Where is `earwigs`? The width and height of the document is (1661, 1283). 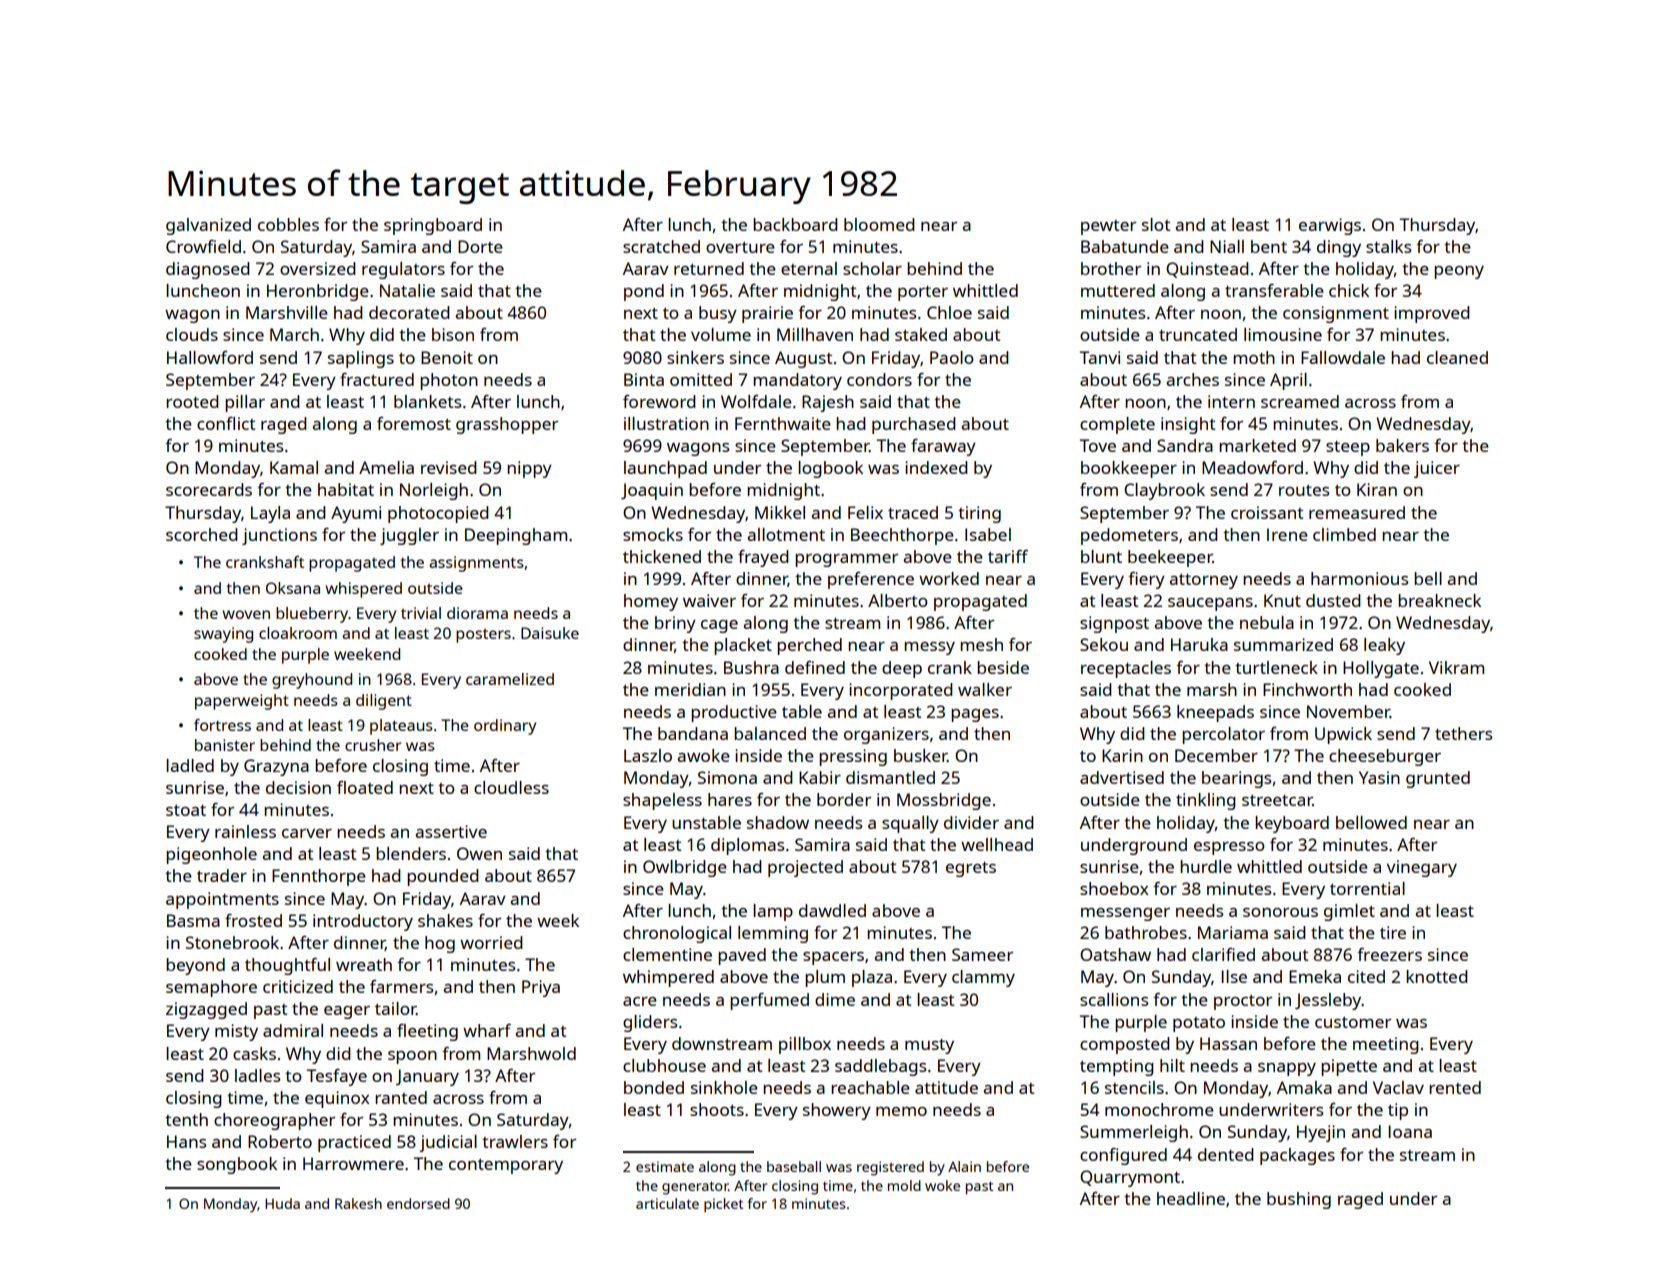 earwigs is located at coordinates (1330, 226).
